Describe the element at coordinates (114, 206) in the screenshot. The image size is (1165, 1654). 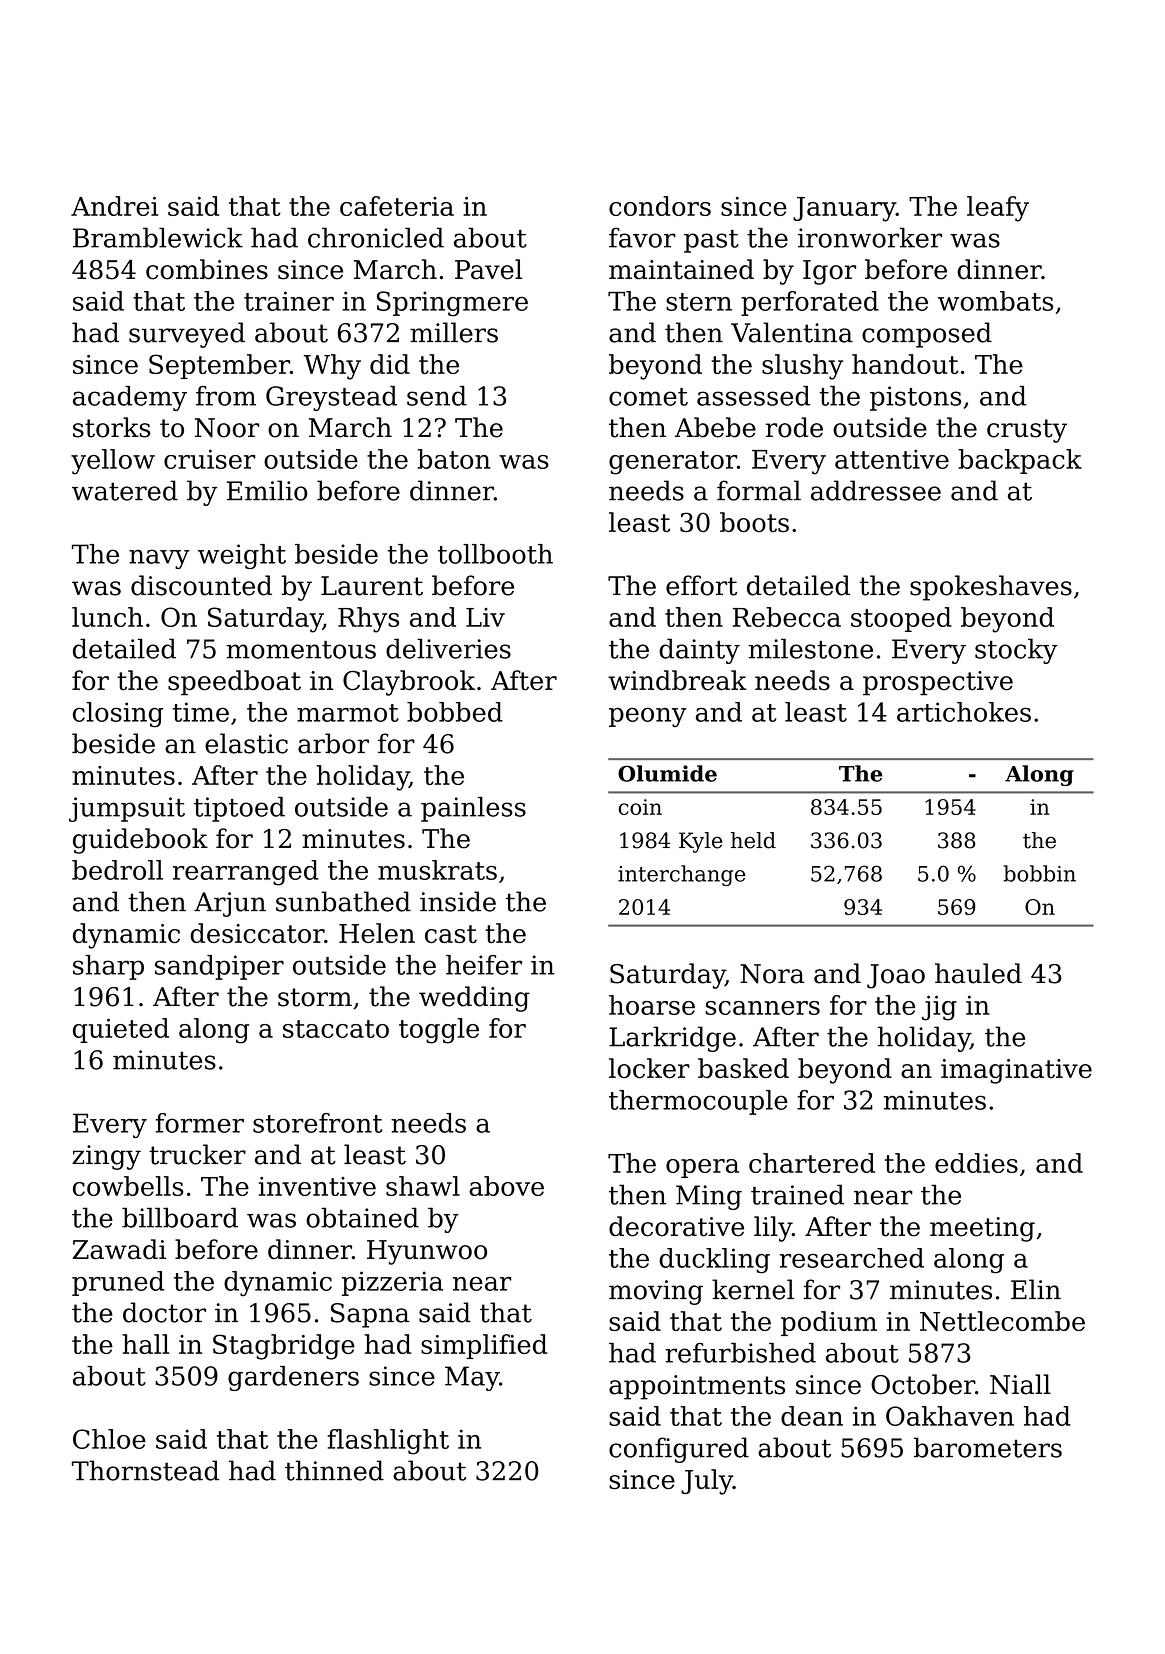
I see `Andrei` at that location.
